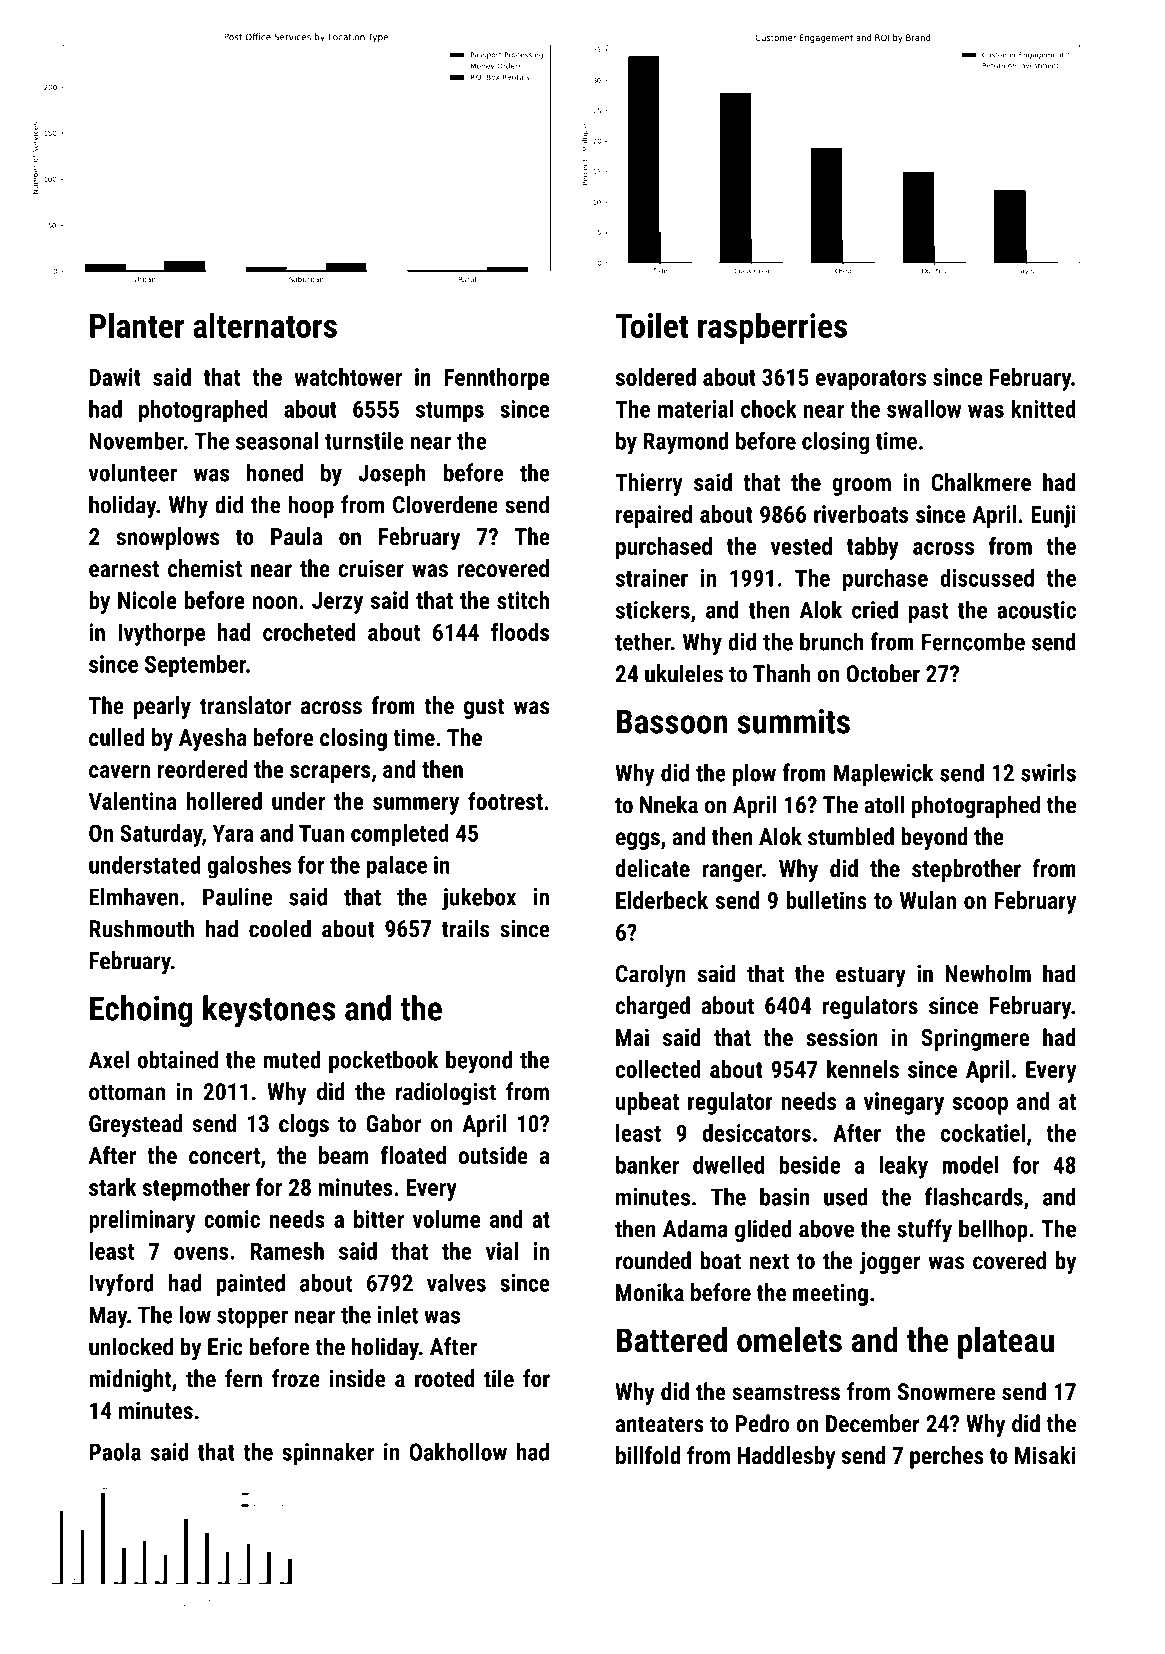 This image has height=1654, width=1165. Describe the element at coordinates (265, 325) in the image. I see `alternators` at that location.
